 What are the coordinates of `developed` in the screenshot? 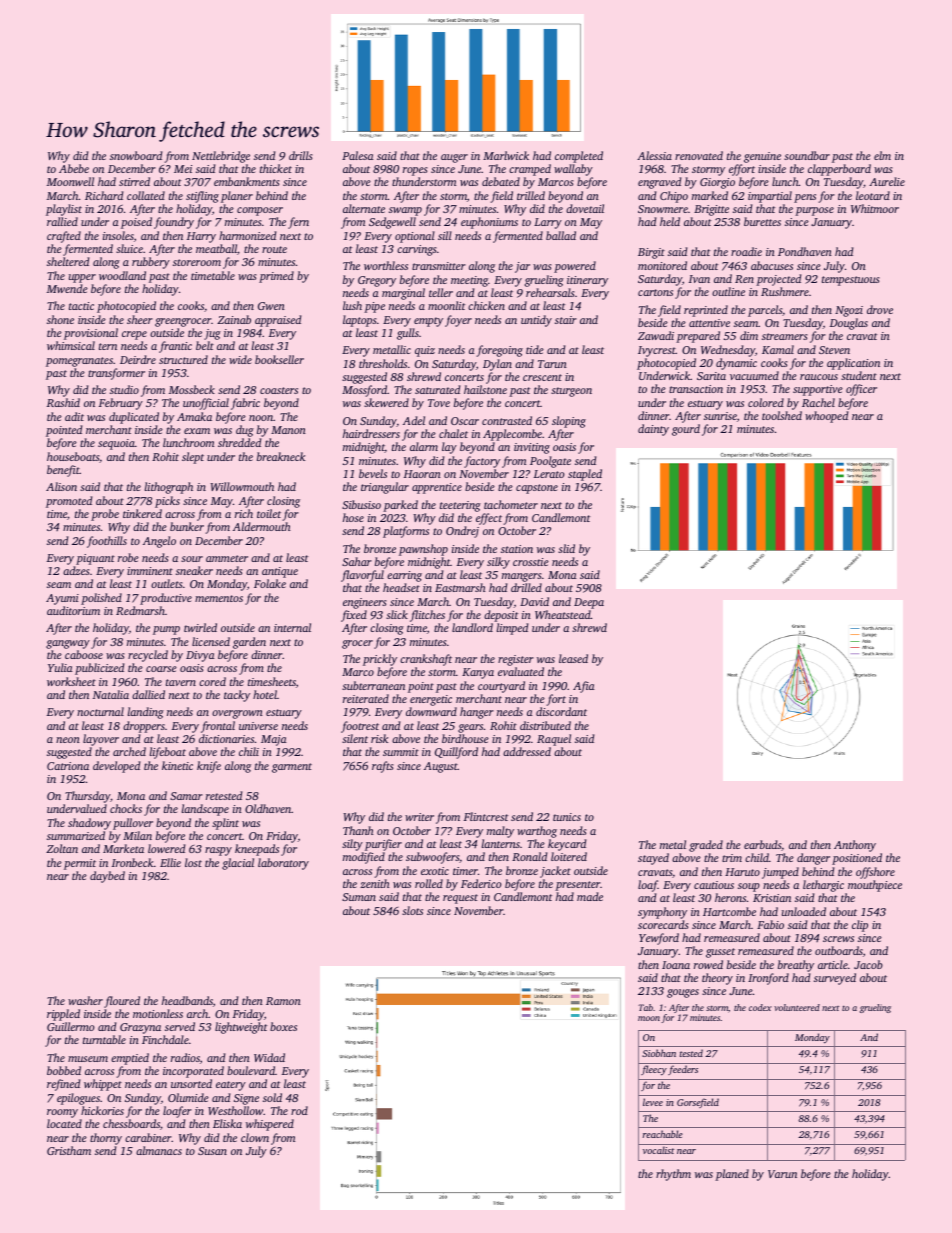 It's located at (116, 767).
